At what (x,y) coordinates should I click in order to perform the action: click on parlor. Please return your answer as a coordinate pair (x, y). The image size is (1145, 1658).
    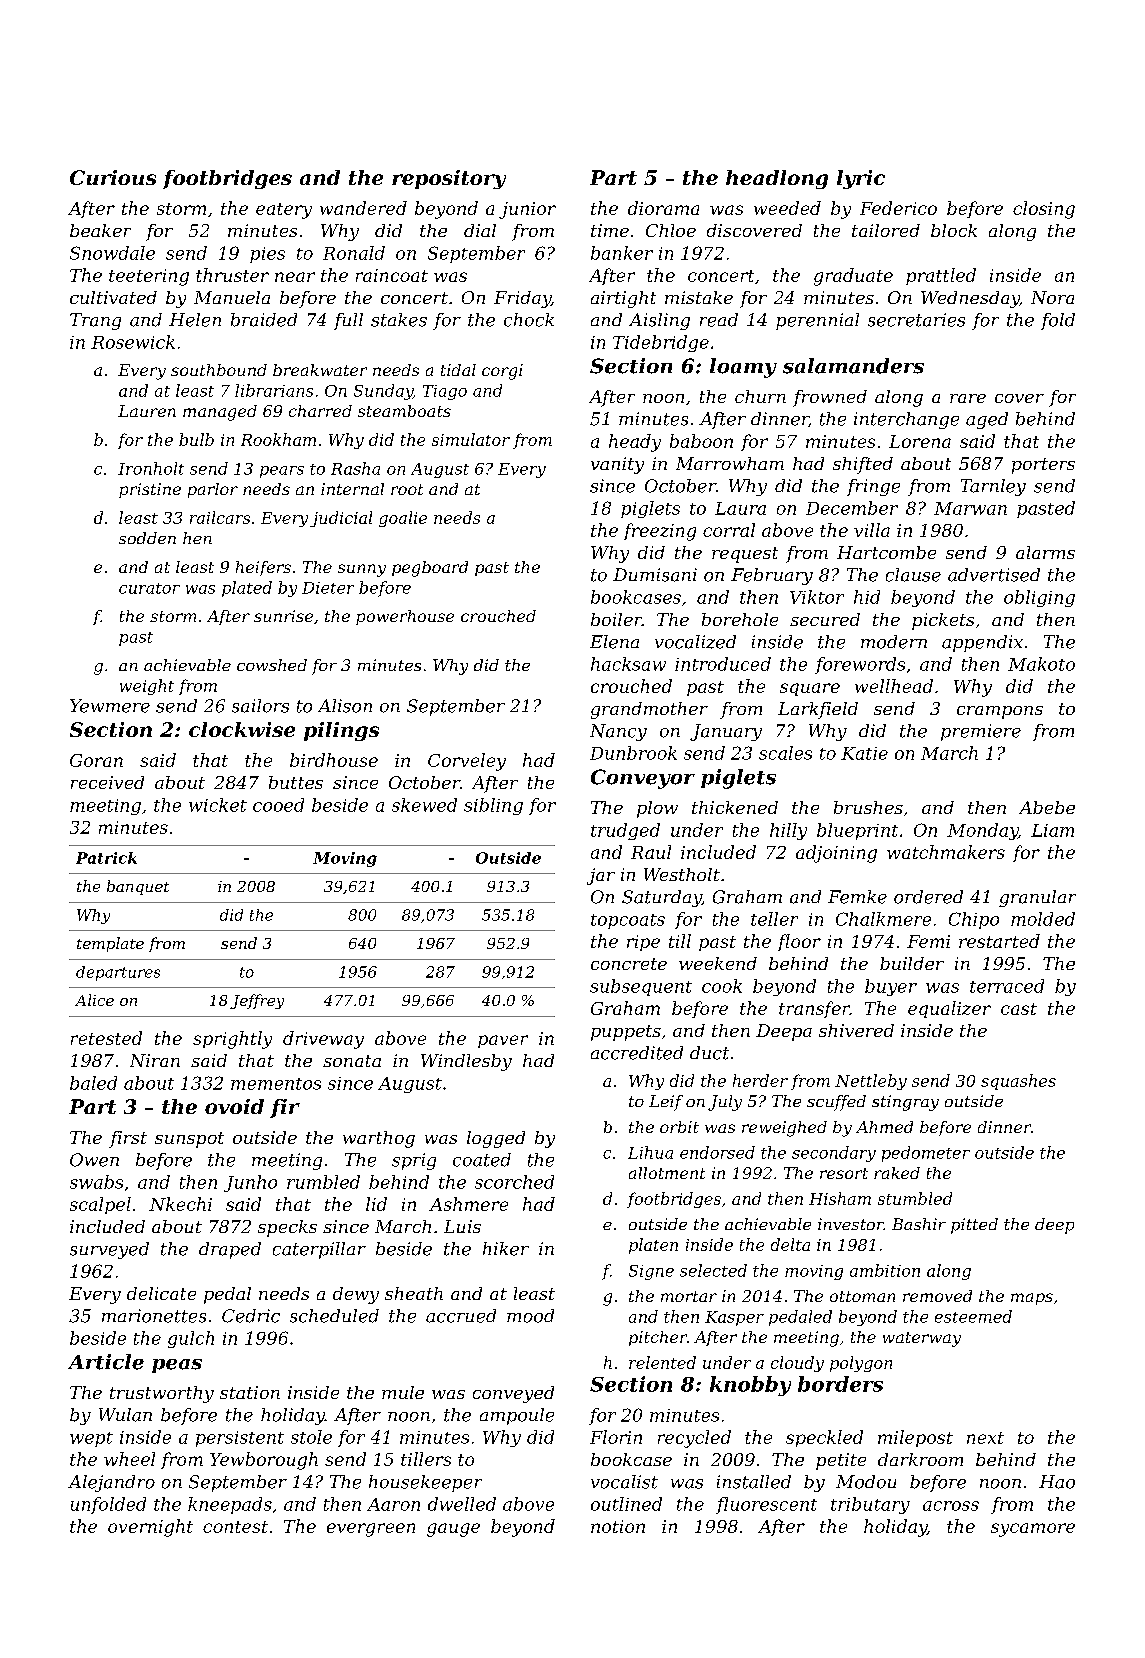
    Looking at the image, I should click on (213, 490).
